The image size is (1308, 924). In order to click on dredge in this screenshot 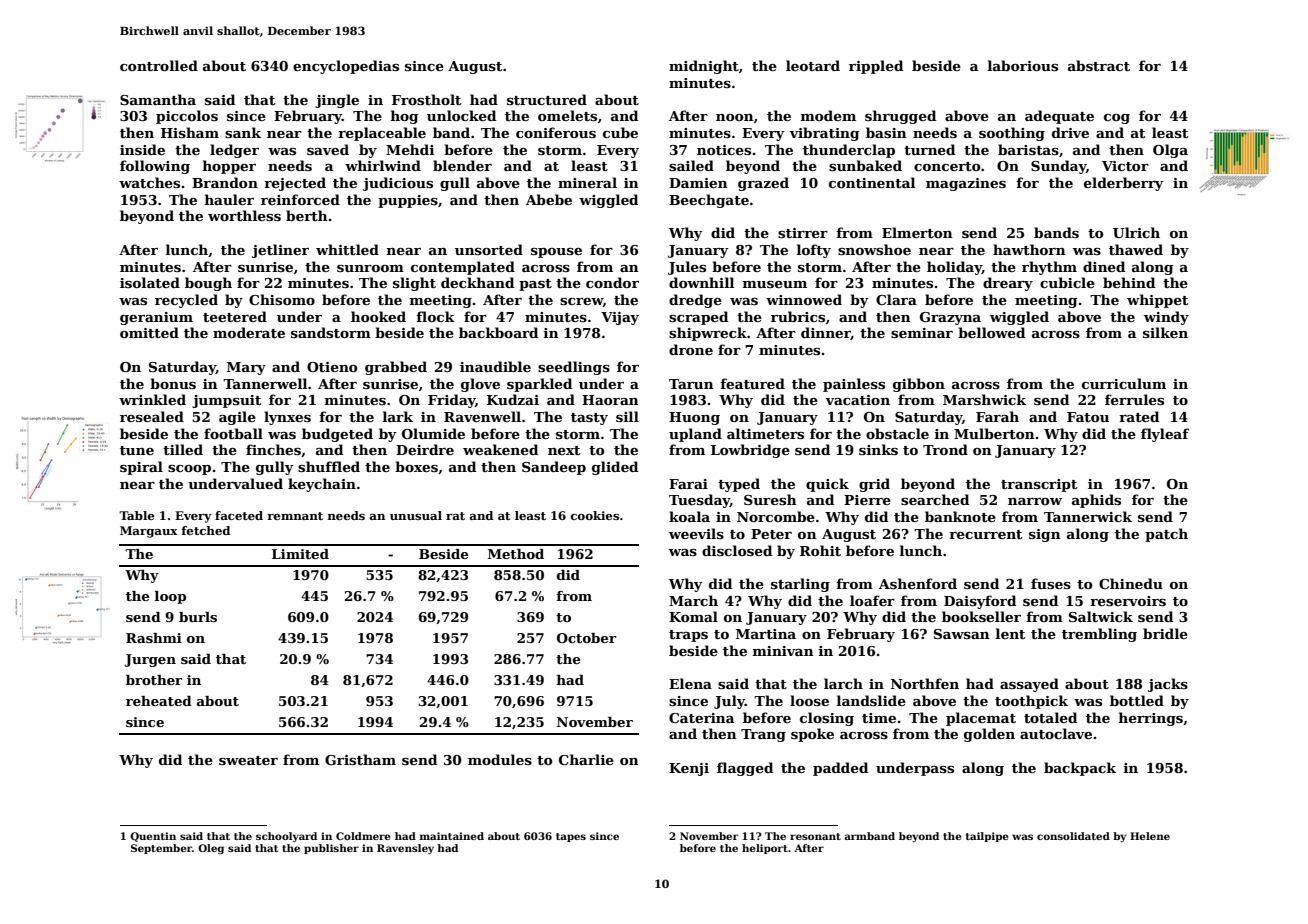, I will do `click(695, 301)`.
